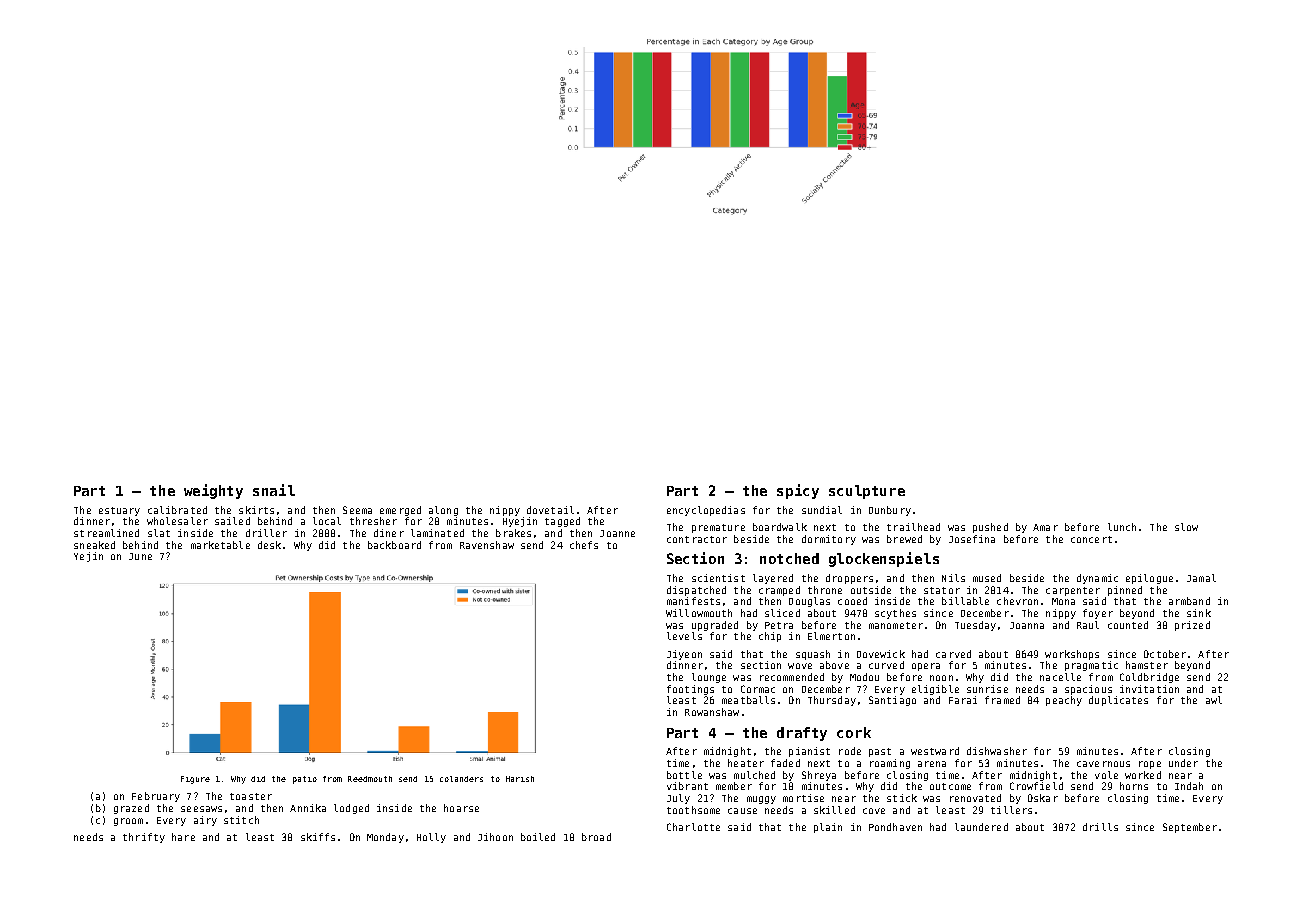  Describe the element at coordinates (195, 780) in the screenshot. I see `Figure` at that location.
